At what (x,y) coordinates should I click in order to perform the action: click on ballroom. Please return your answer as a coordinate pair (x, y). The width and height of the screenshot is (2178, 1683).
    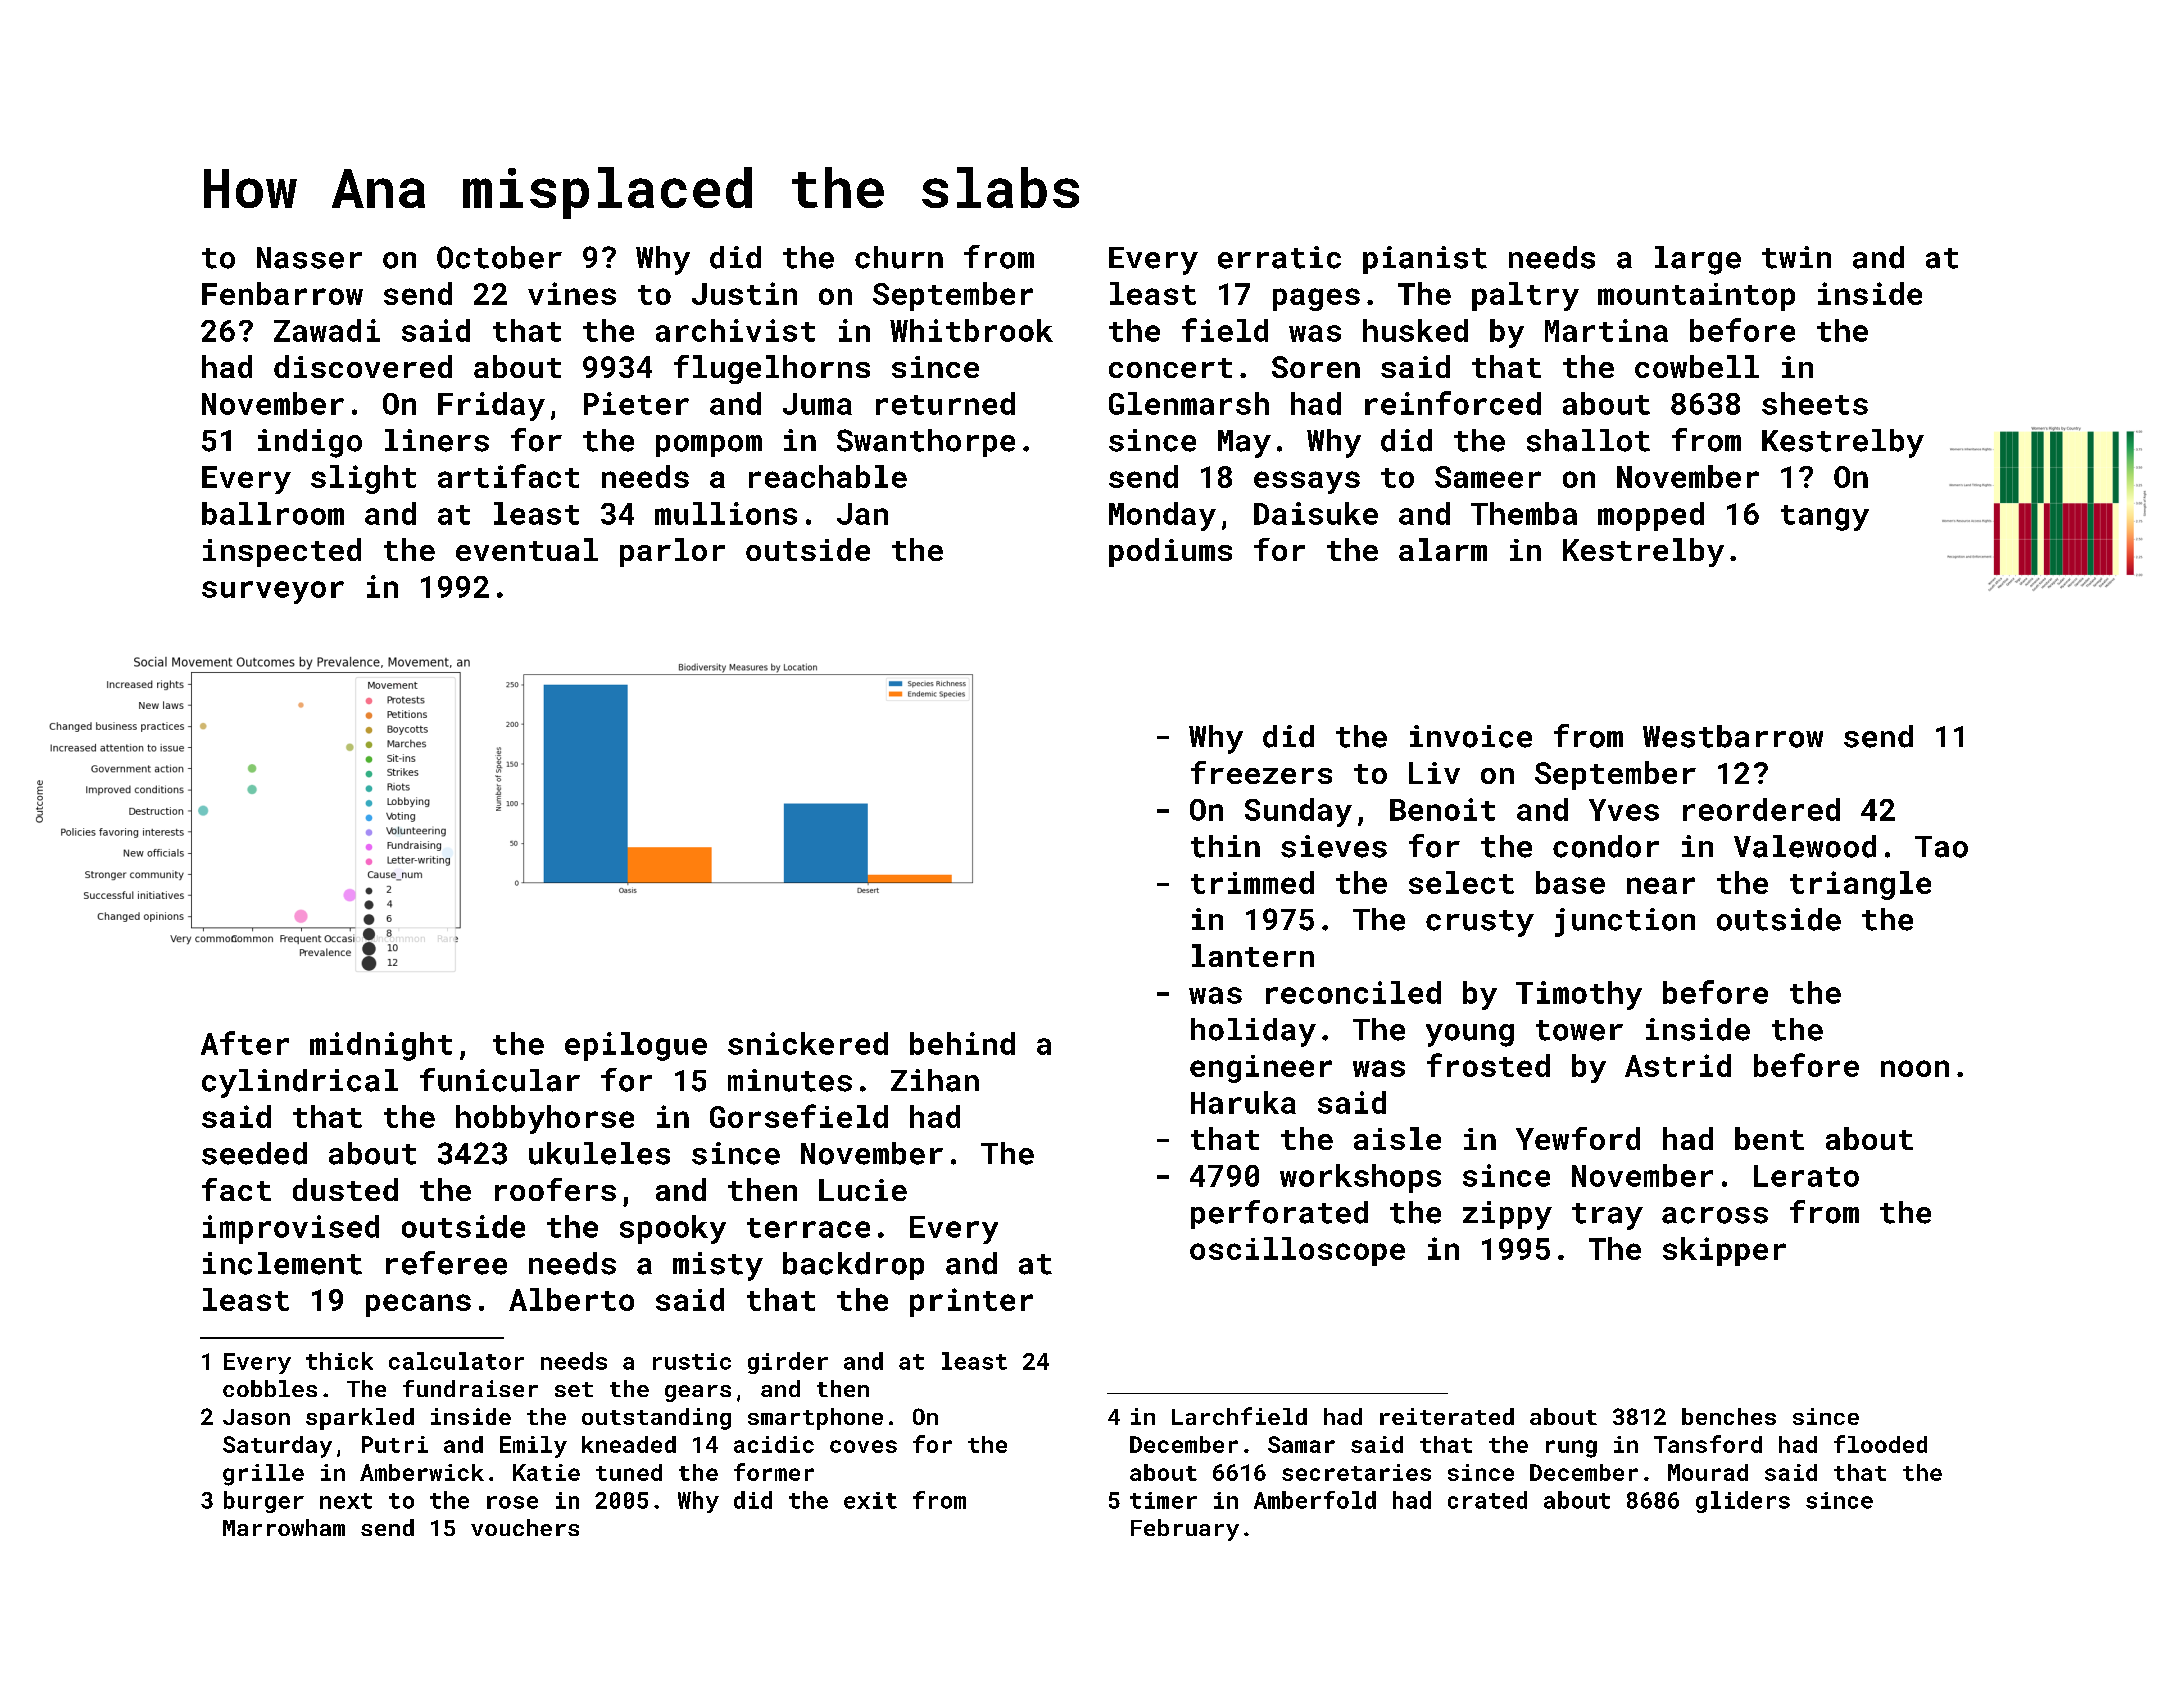
    Looking at the image, I should click on (273, 513).
